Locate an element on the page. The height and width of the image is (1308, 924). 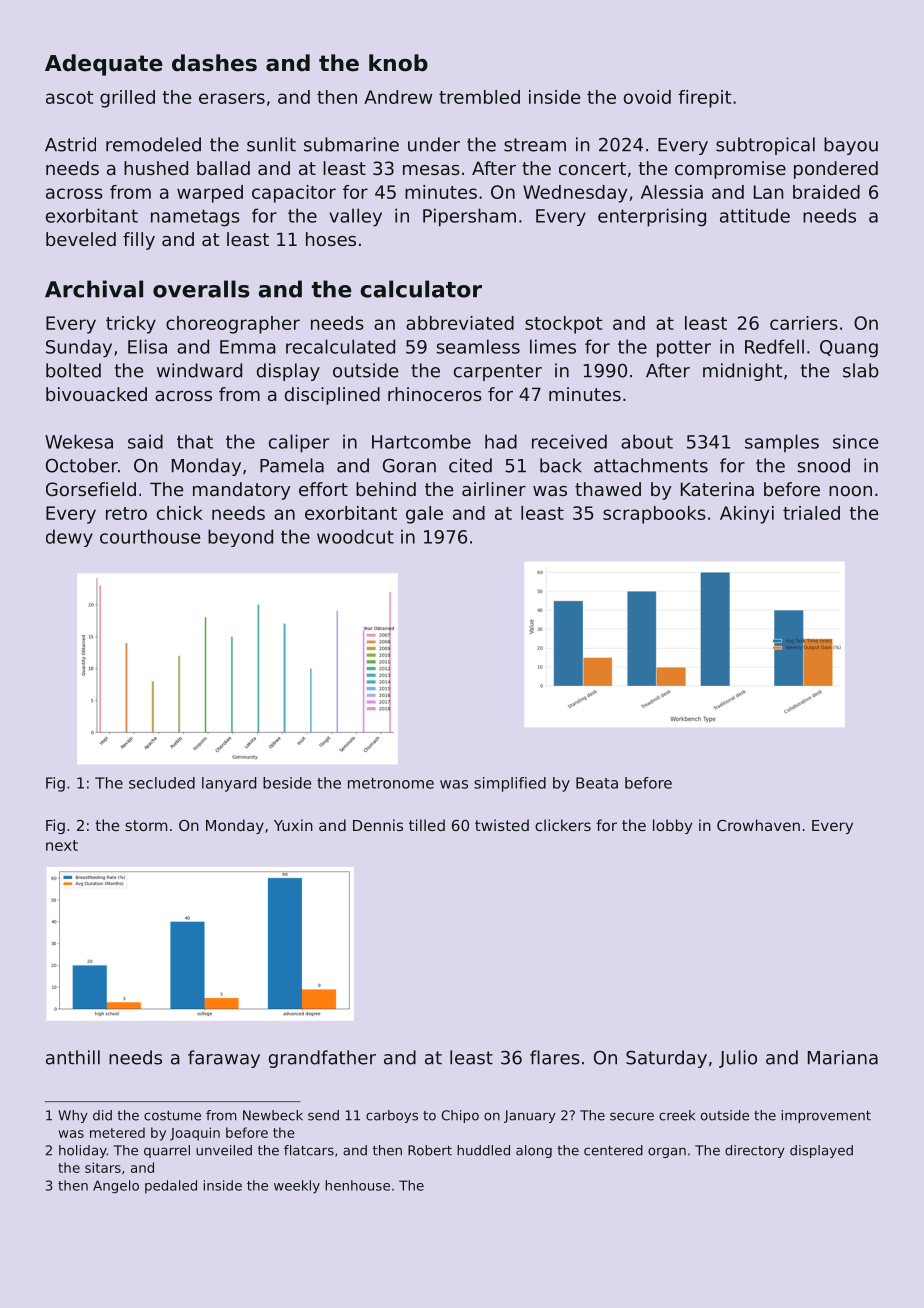
dashes is located at coordinates (214, 63).
